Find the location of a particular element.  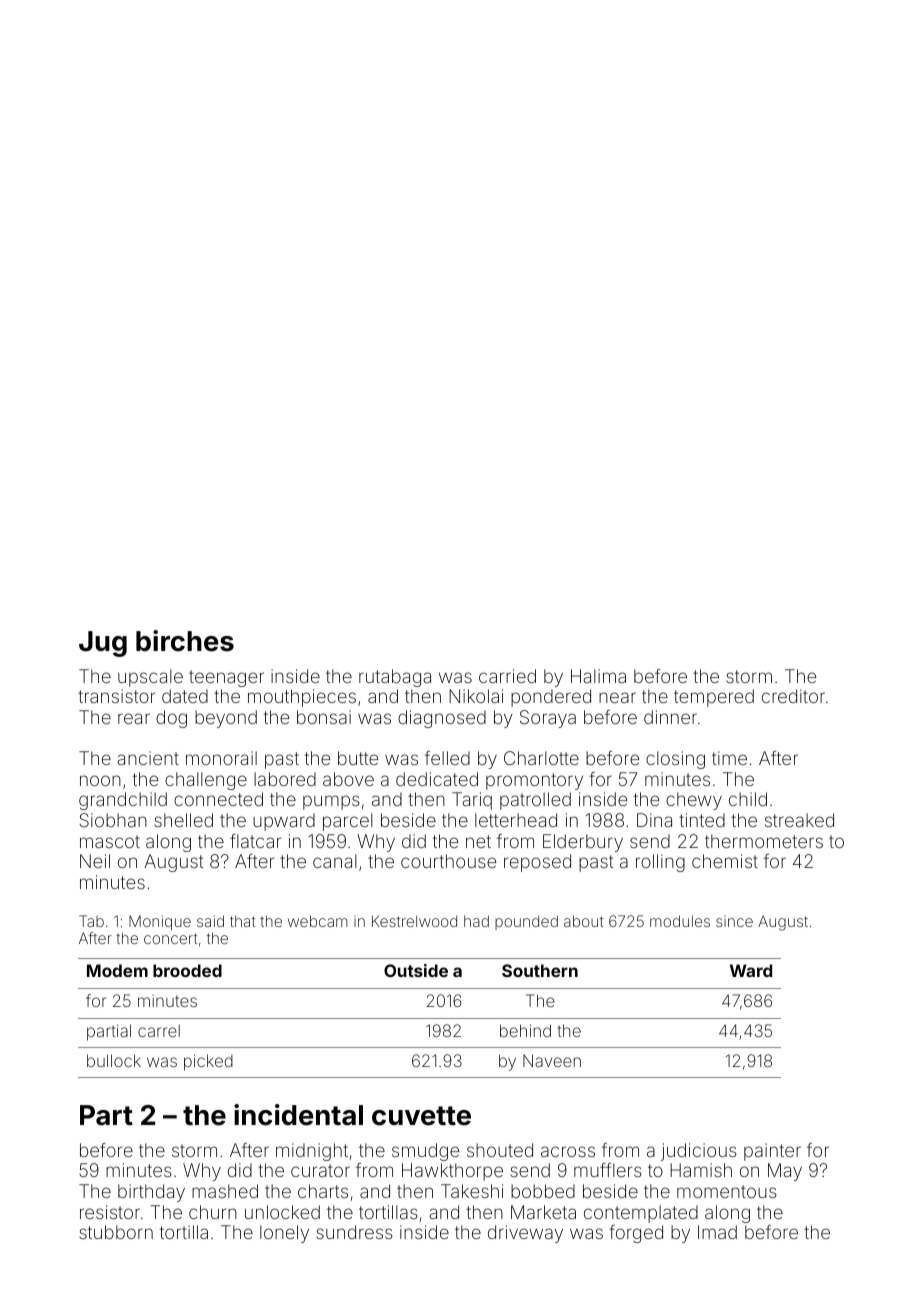

modules is located at coordinates (680, 921).
